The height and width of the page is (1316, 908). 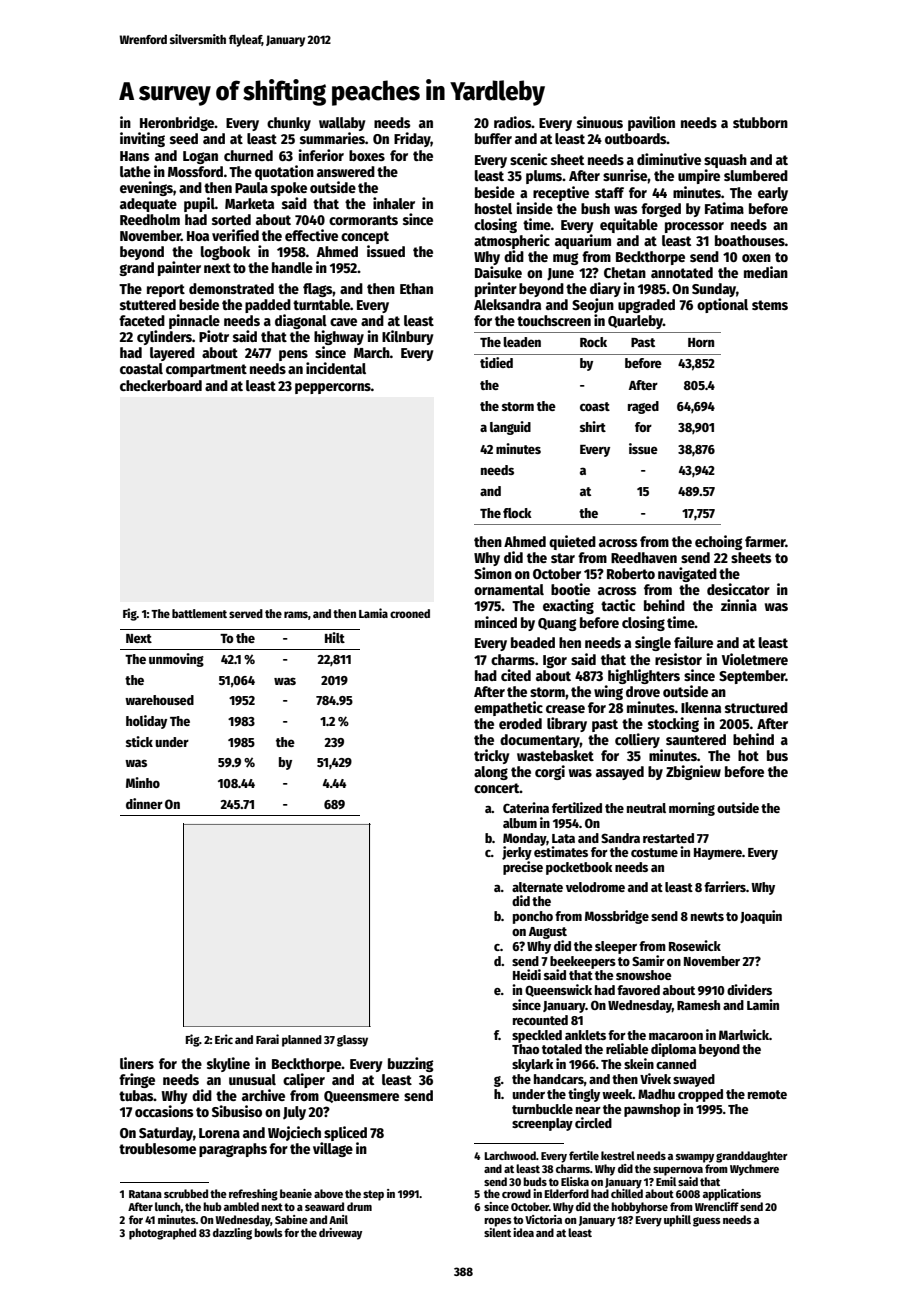 I want to click on spoke, so click(x=289, y=189).
